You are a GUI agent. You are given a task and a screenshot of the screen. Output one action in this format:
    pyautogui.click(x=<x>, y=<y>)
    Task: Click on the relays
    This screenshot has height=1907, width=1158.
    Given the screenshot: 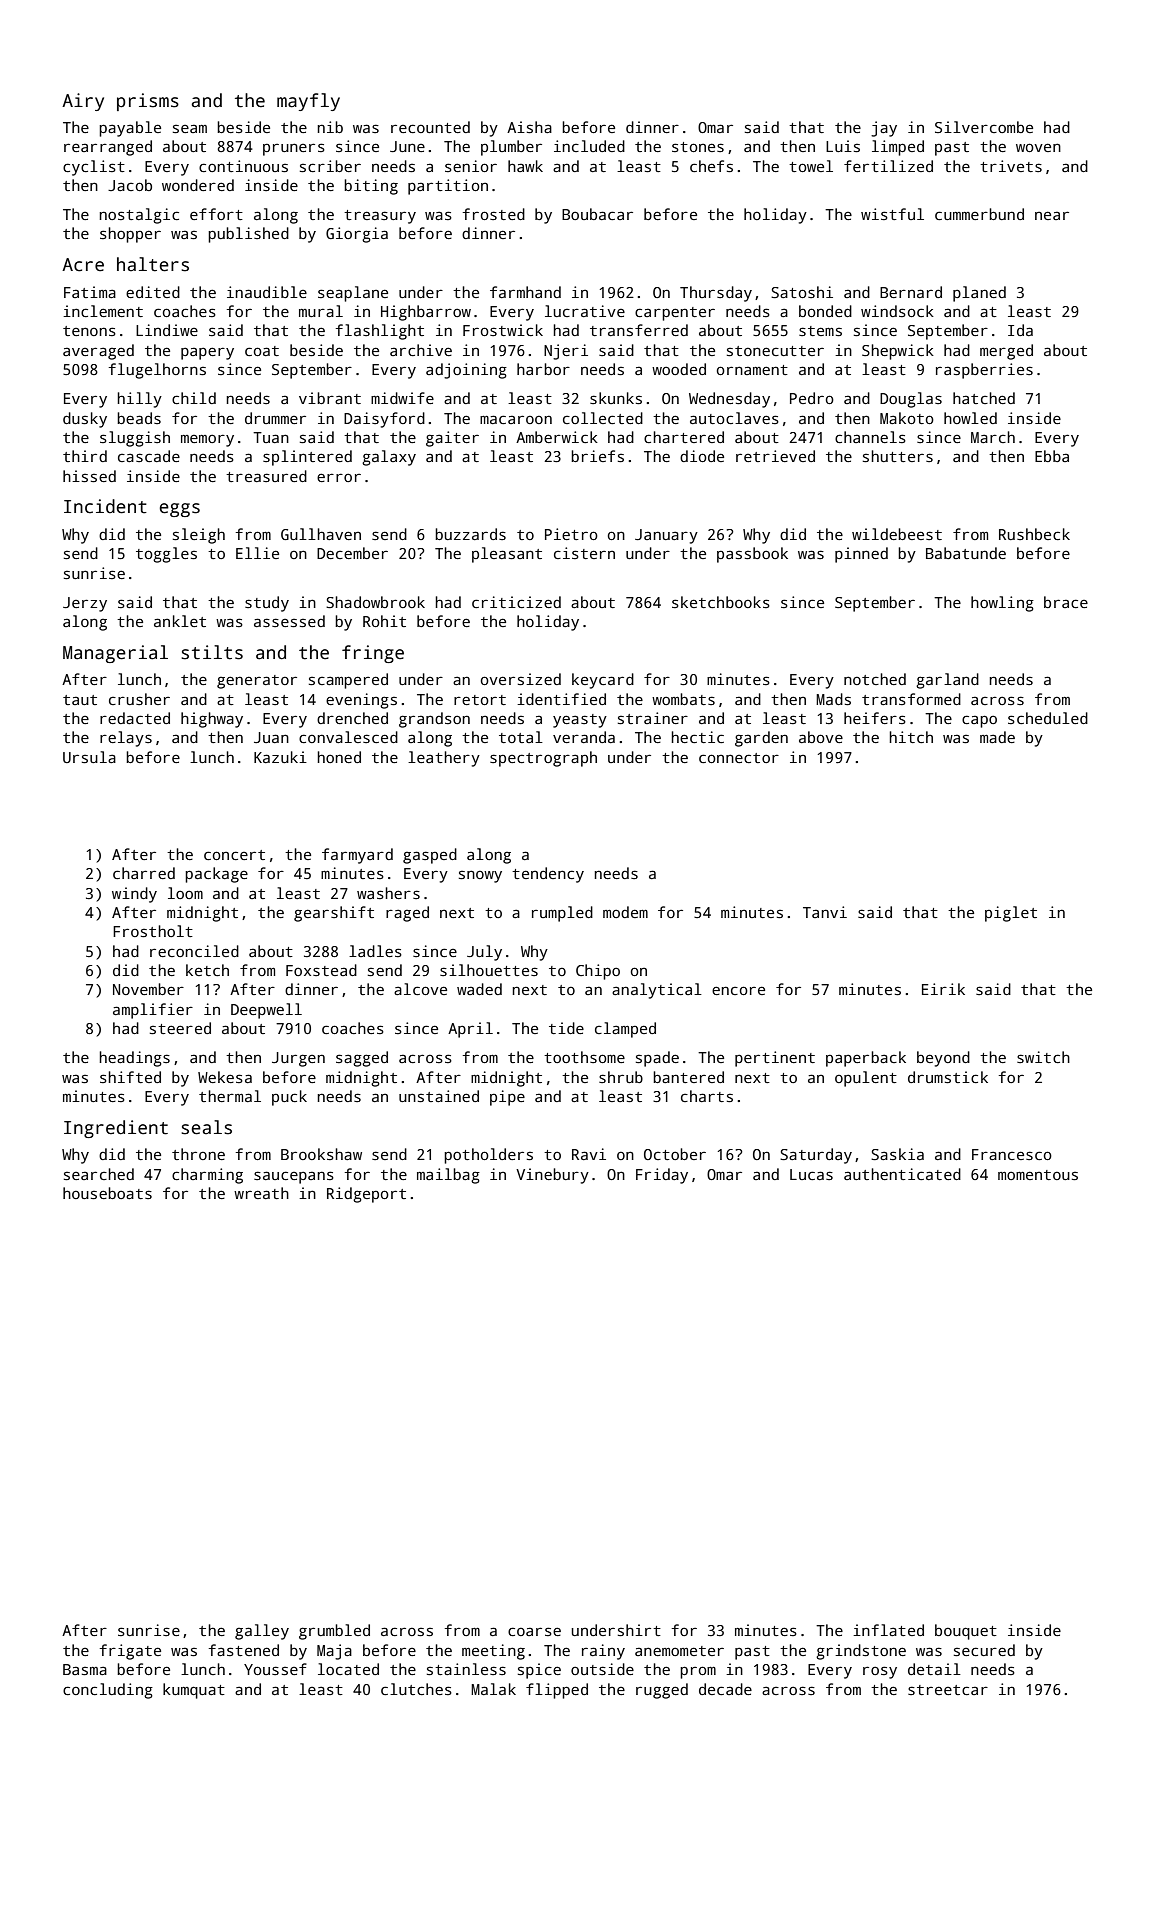 What is the action you would take?
    pyautogui.click(x=126, y=739)
